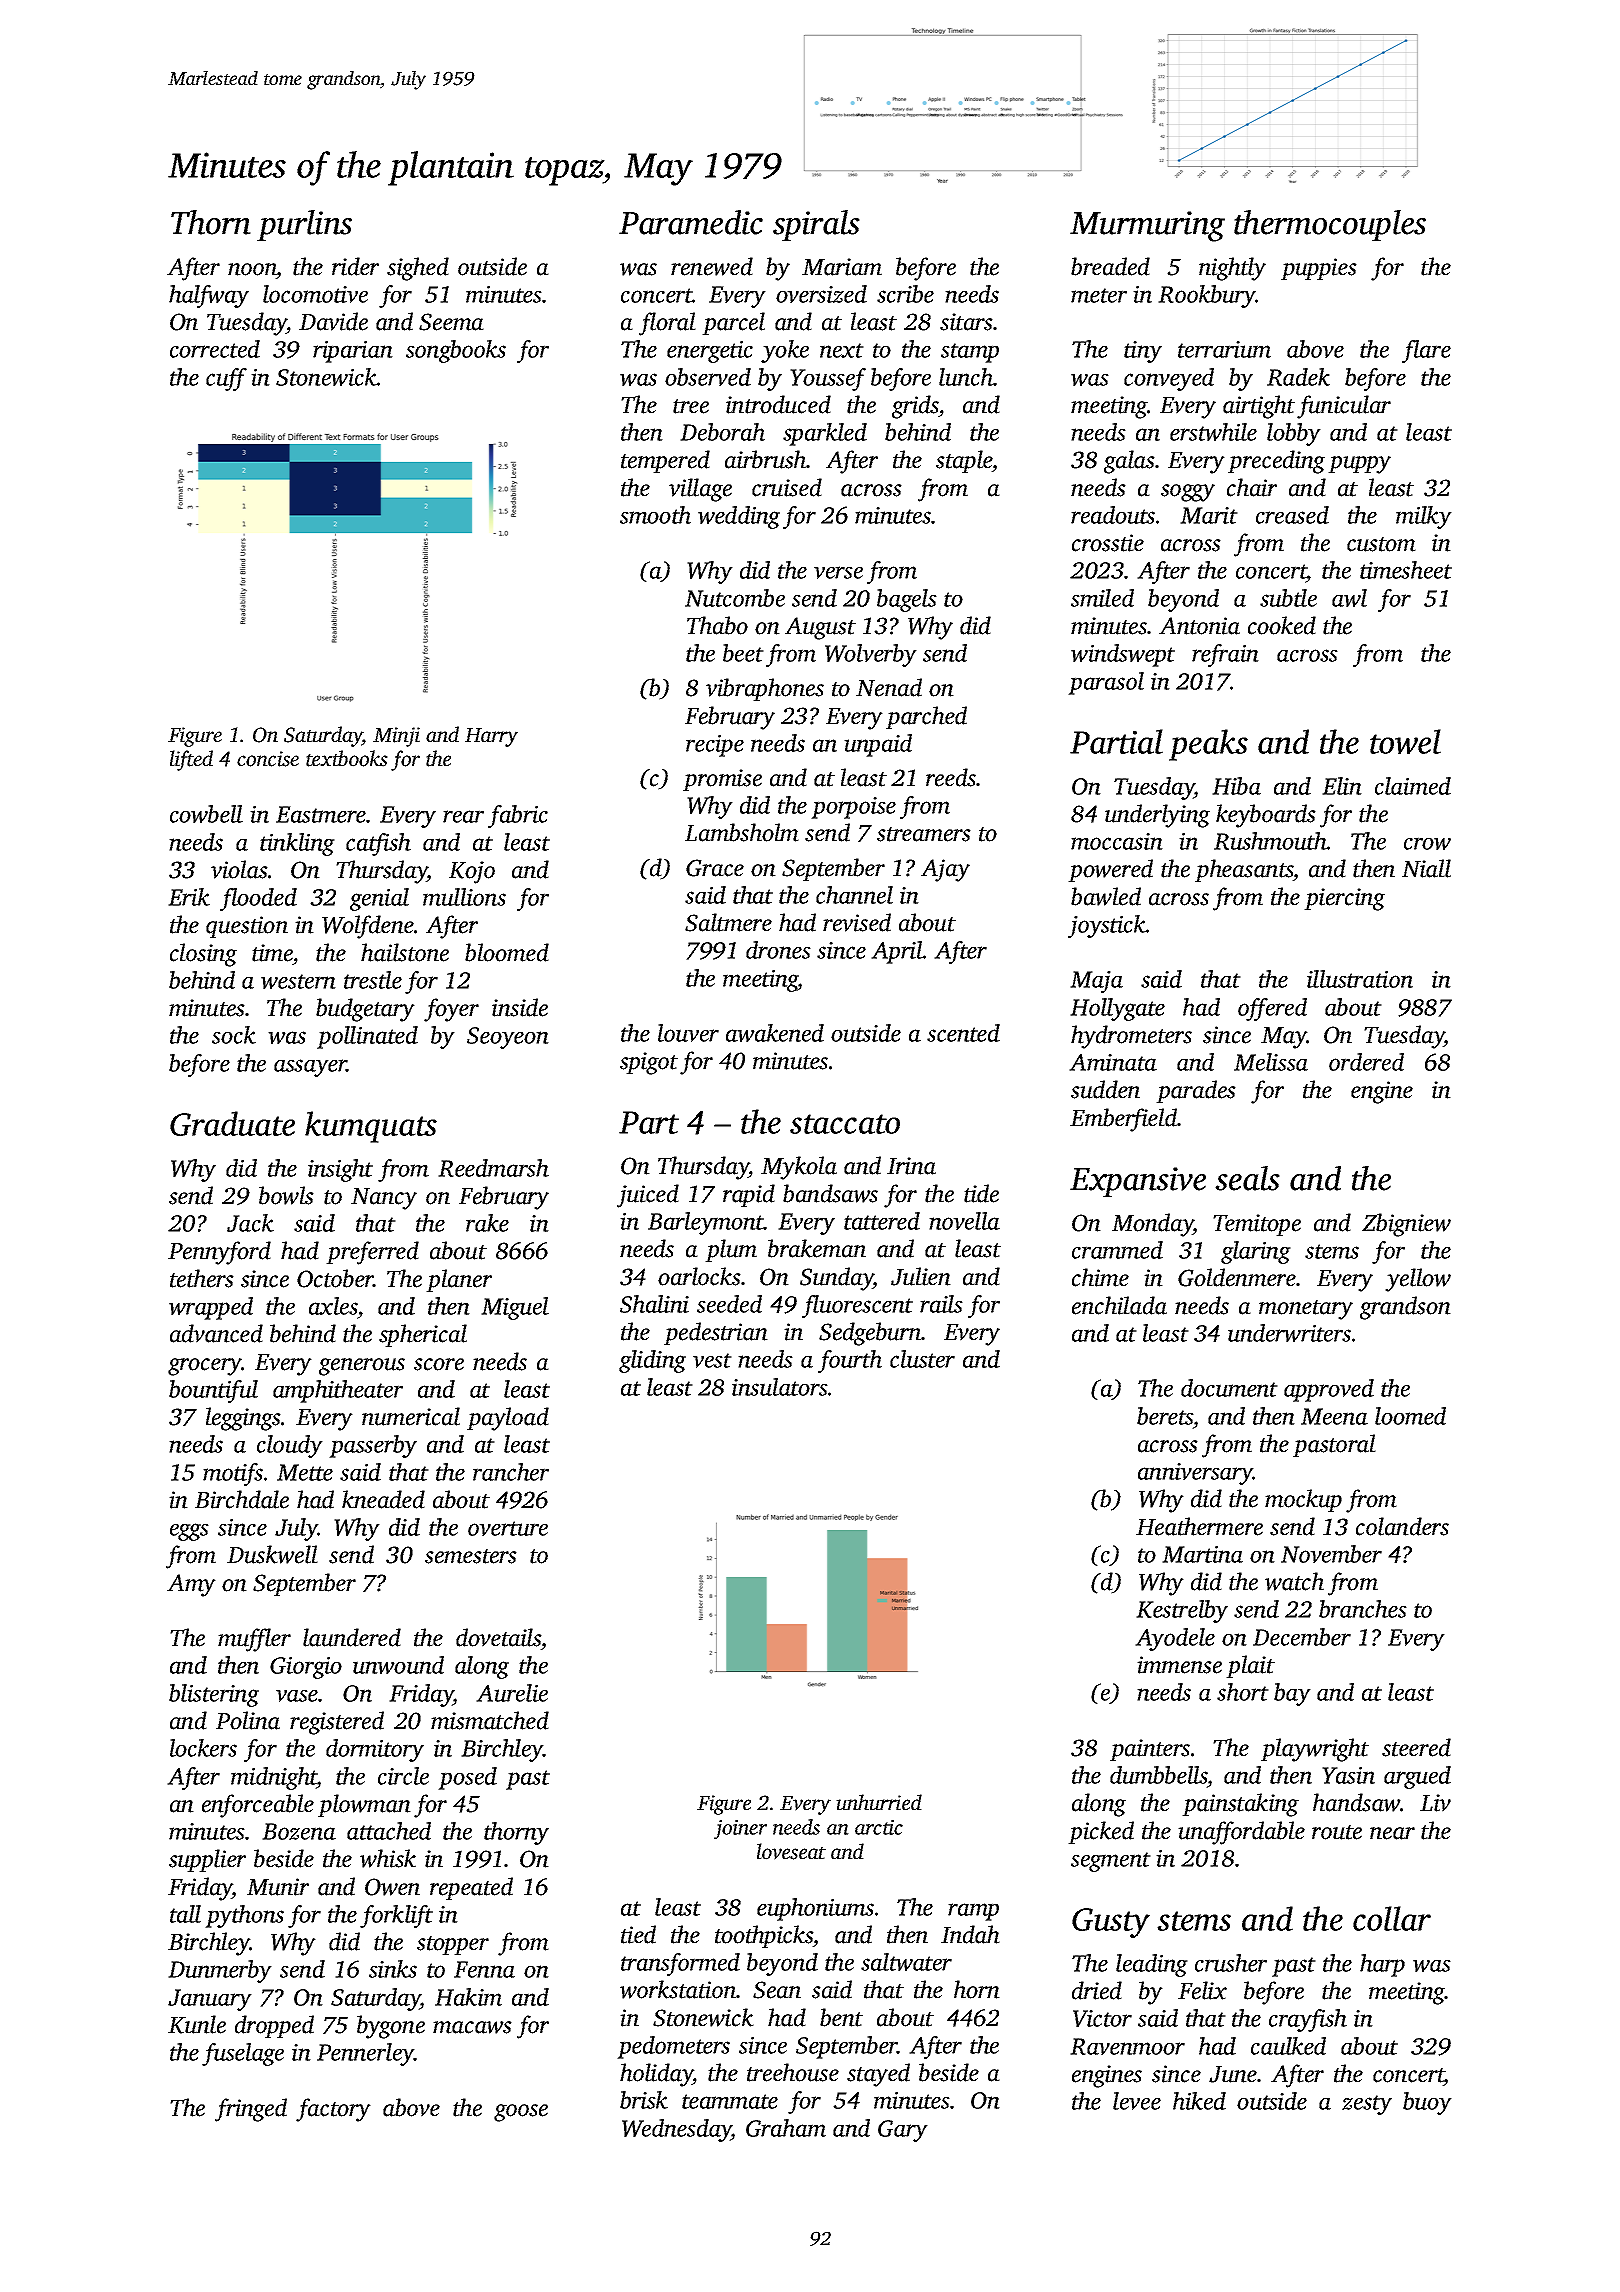 The image size is (1620, 2292). I want to click on towel, so click(1405, 741).
